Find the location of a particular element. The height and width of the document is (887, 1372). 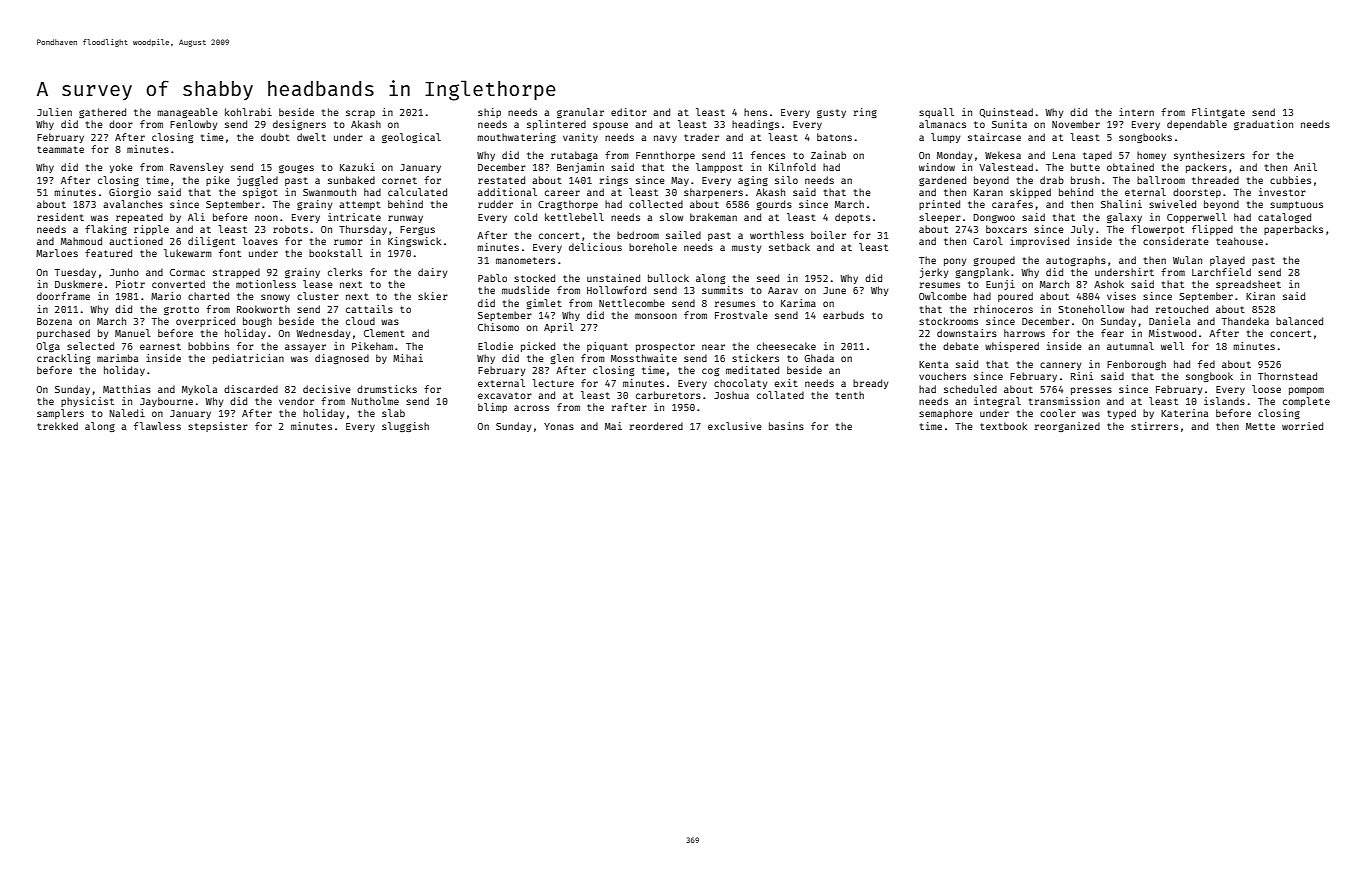

carburetors is located at coordinates (668, 395).
